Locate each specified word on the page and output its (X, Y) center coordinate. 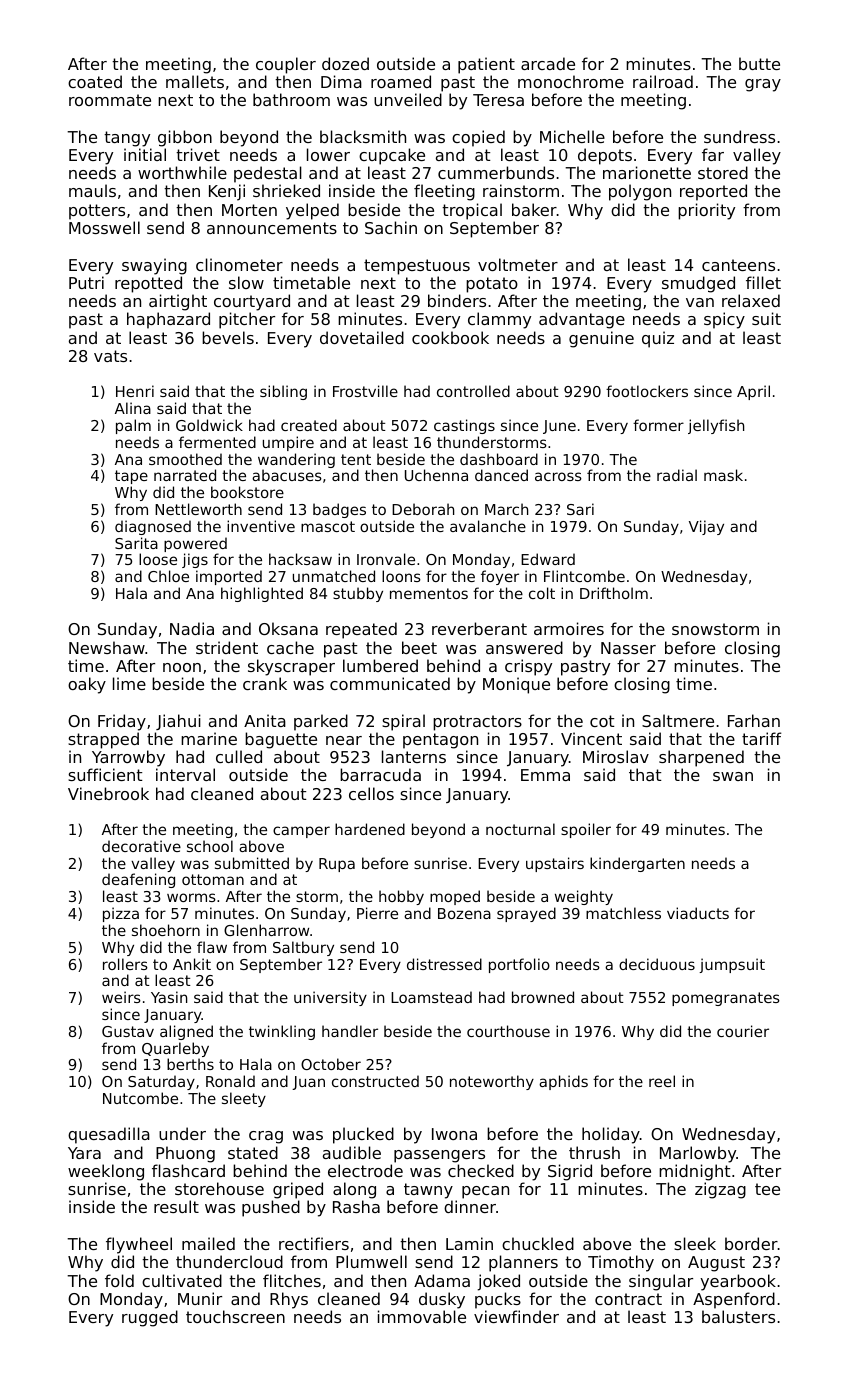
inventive (261, 526)
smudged (698, 284)
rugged (150, 1318)
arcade (548, 63)
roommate (110, 100)
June (559, 427)
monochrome (571, 81)
